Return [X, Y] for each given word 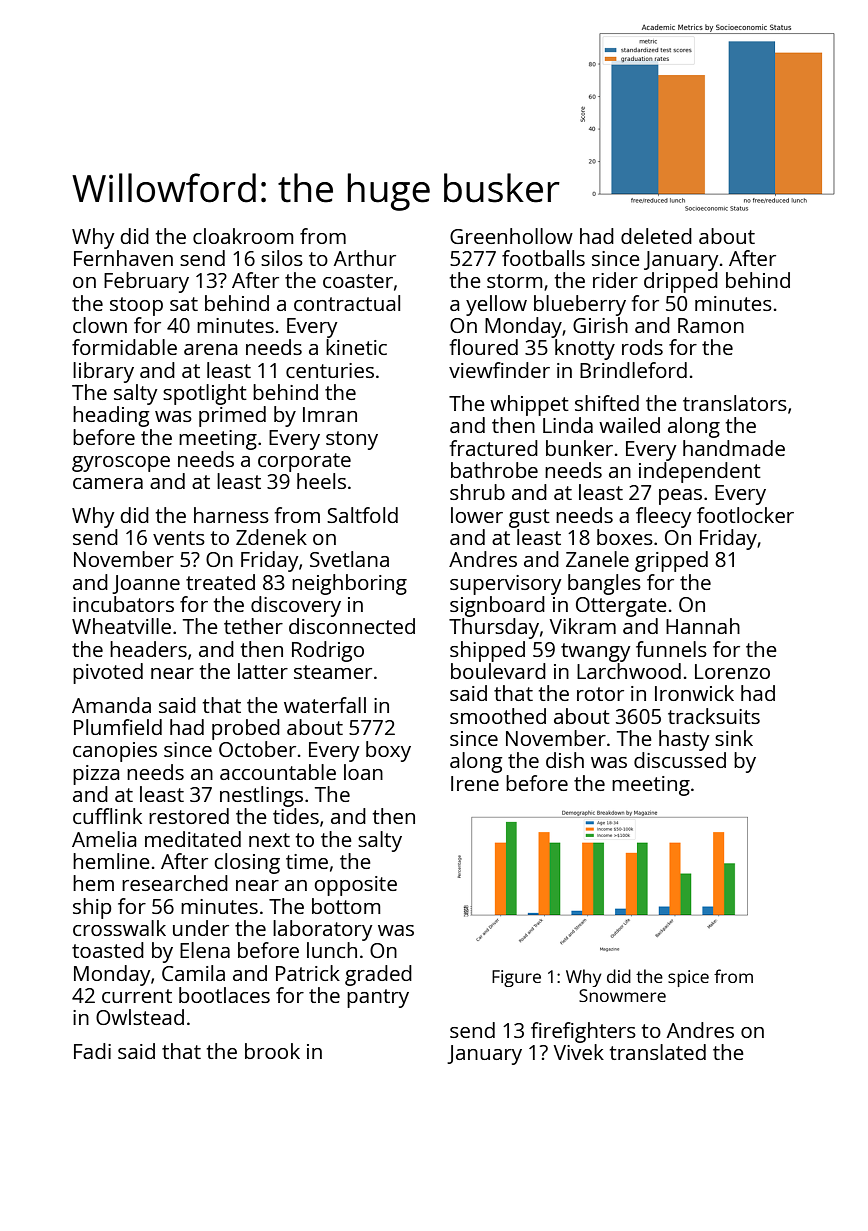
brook [272, 1051]
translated [658, 1052]
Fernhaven [123, 258]
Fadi [92, 1051]
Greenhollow [511, 236]
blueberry [580, 305]
